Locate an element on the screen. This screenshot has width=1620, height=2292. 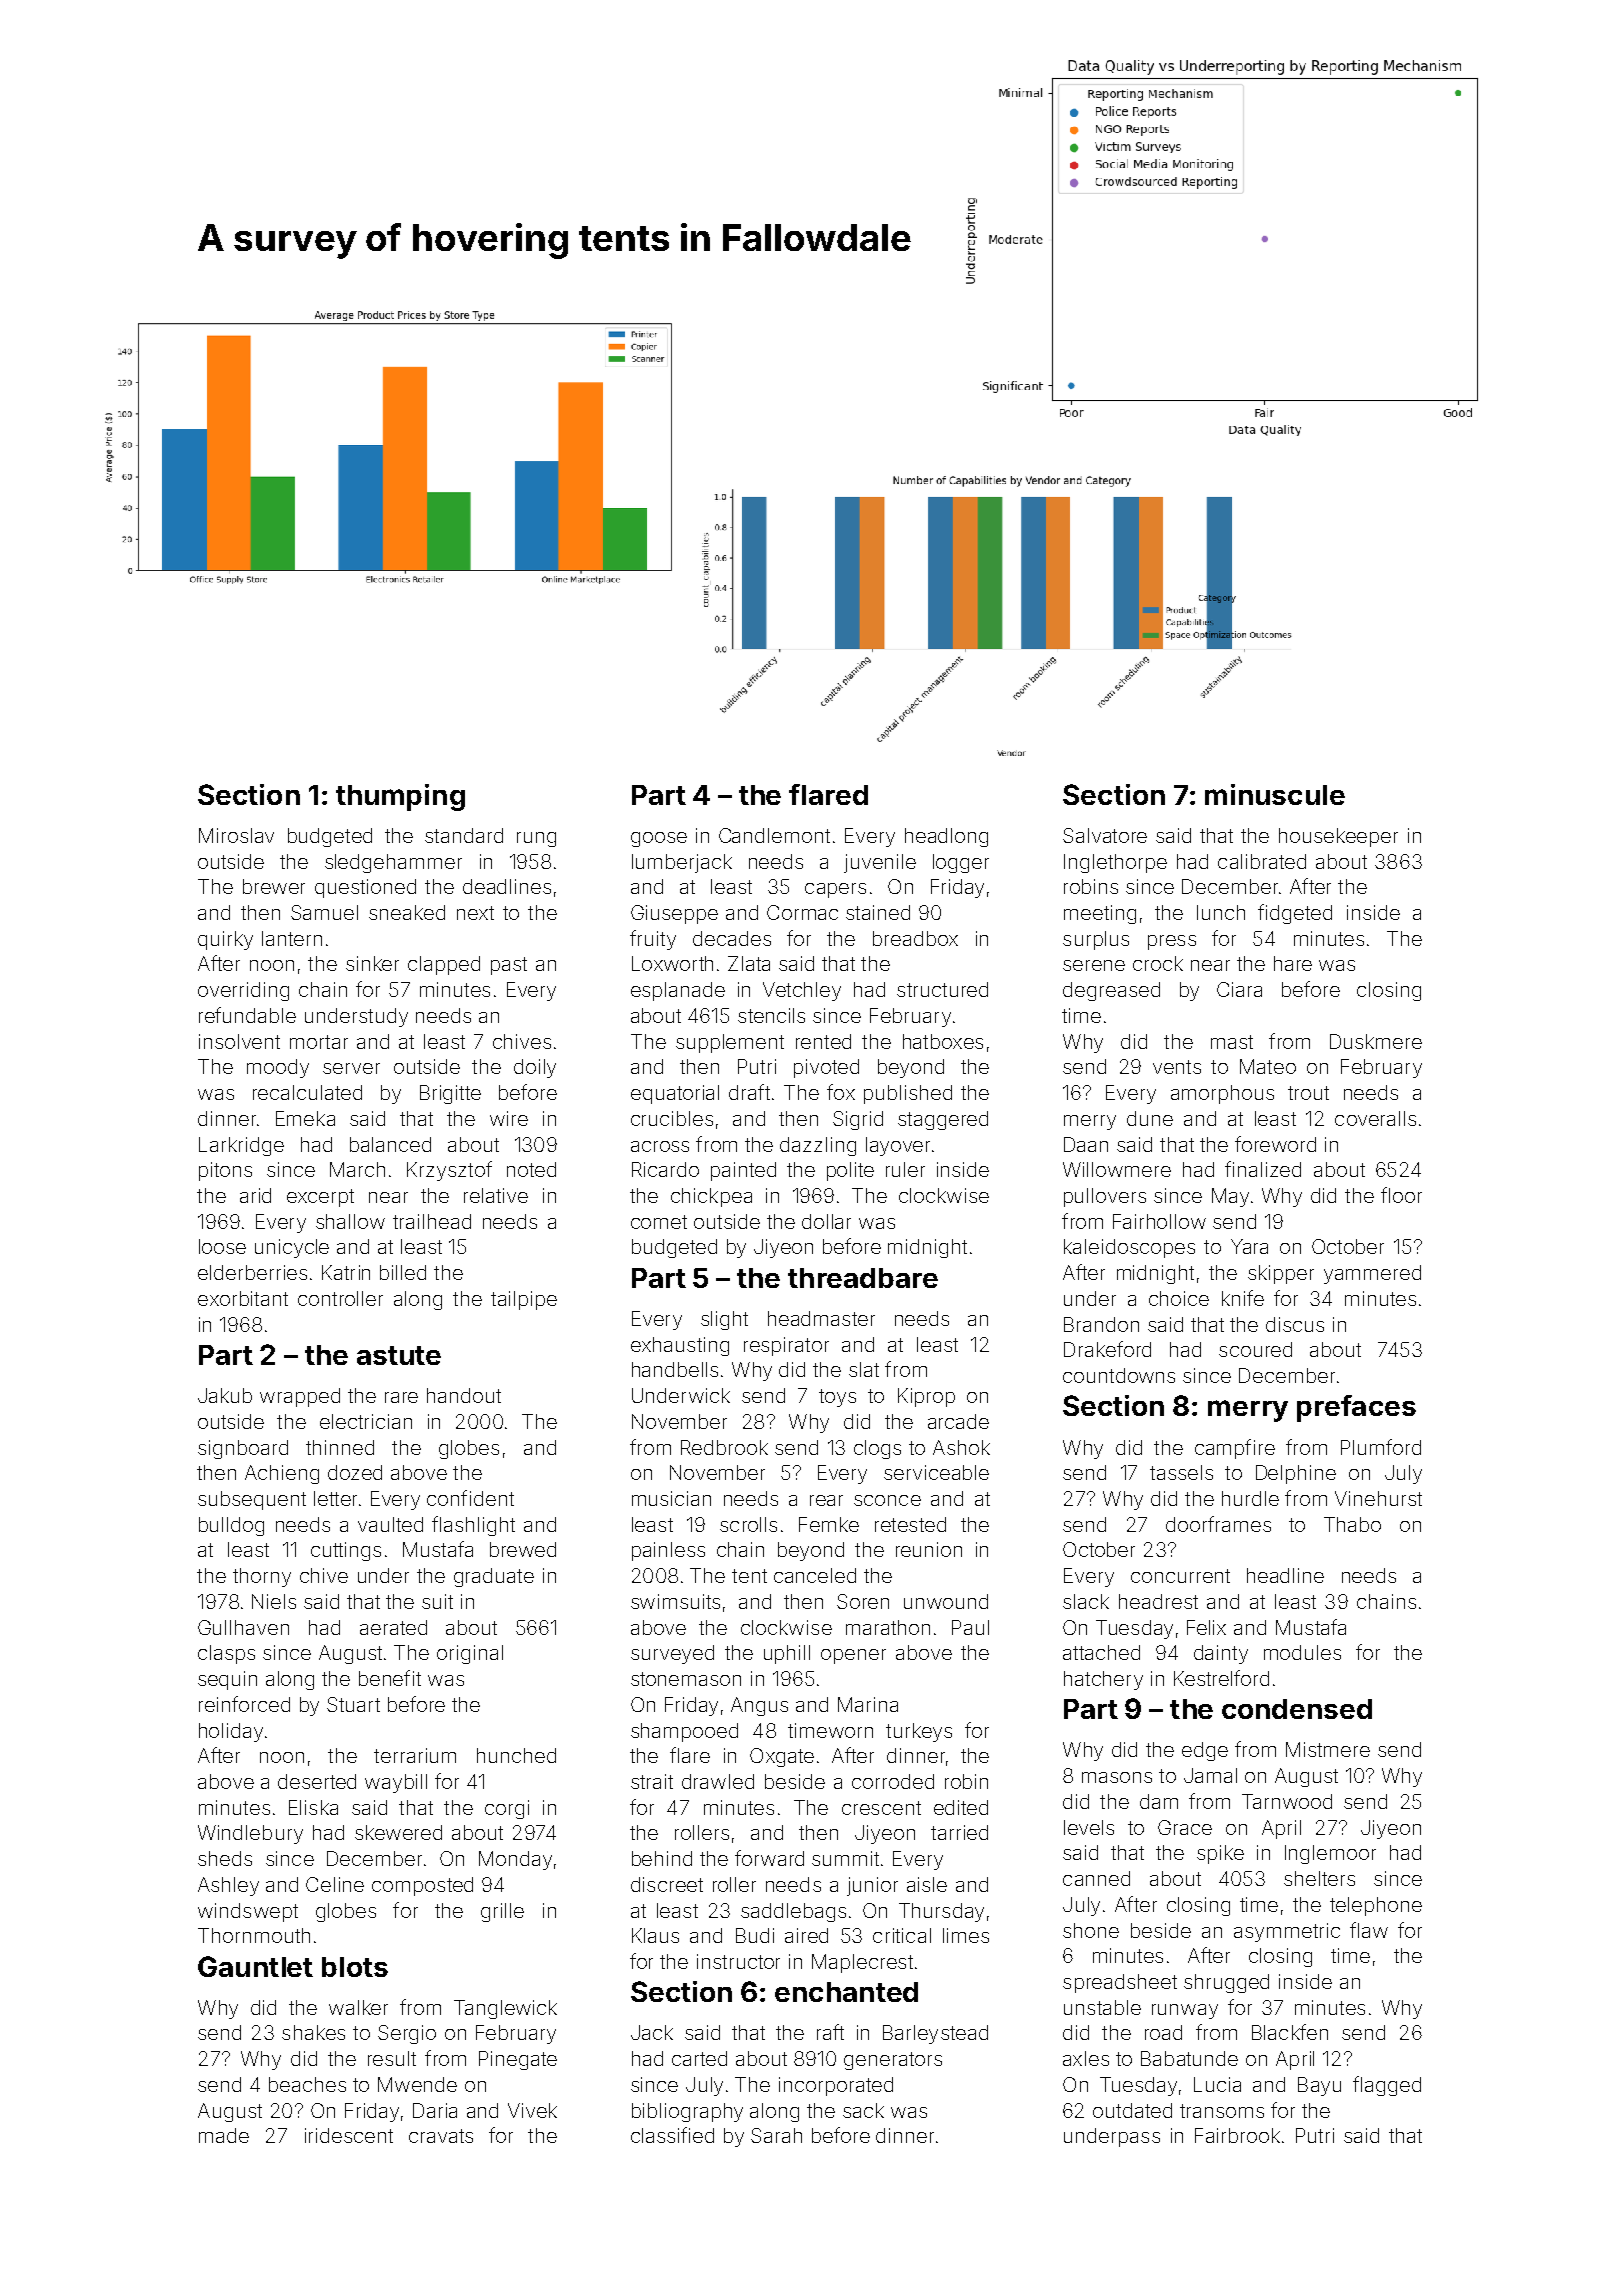
vaulted is located at coordinates (390, 1524).
